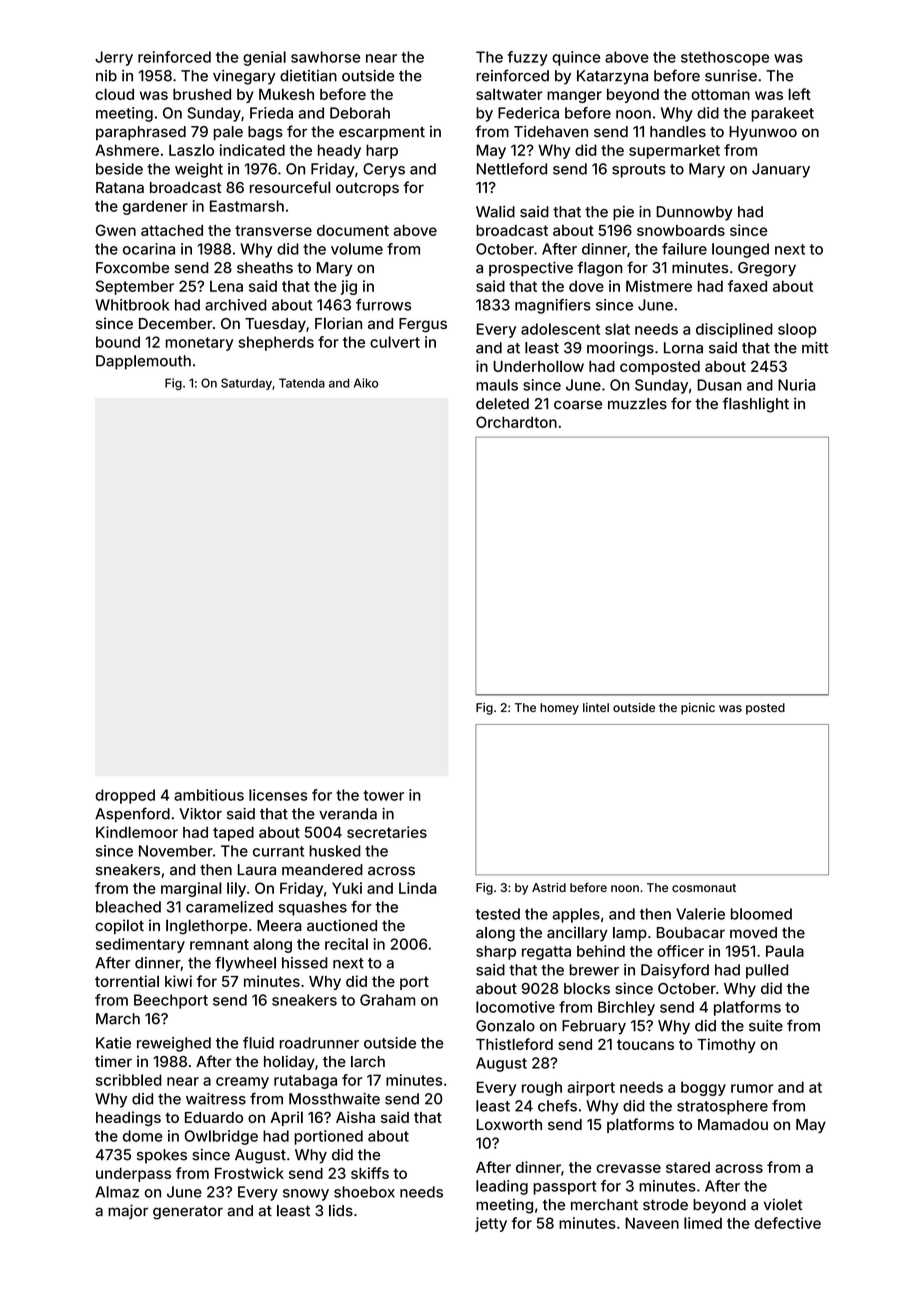 The width and height of the page is (924, 1308). What do you see at coordinates (143, 362) in the page?
I see `Dapplemouth` at bounding box center [143, 362].
